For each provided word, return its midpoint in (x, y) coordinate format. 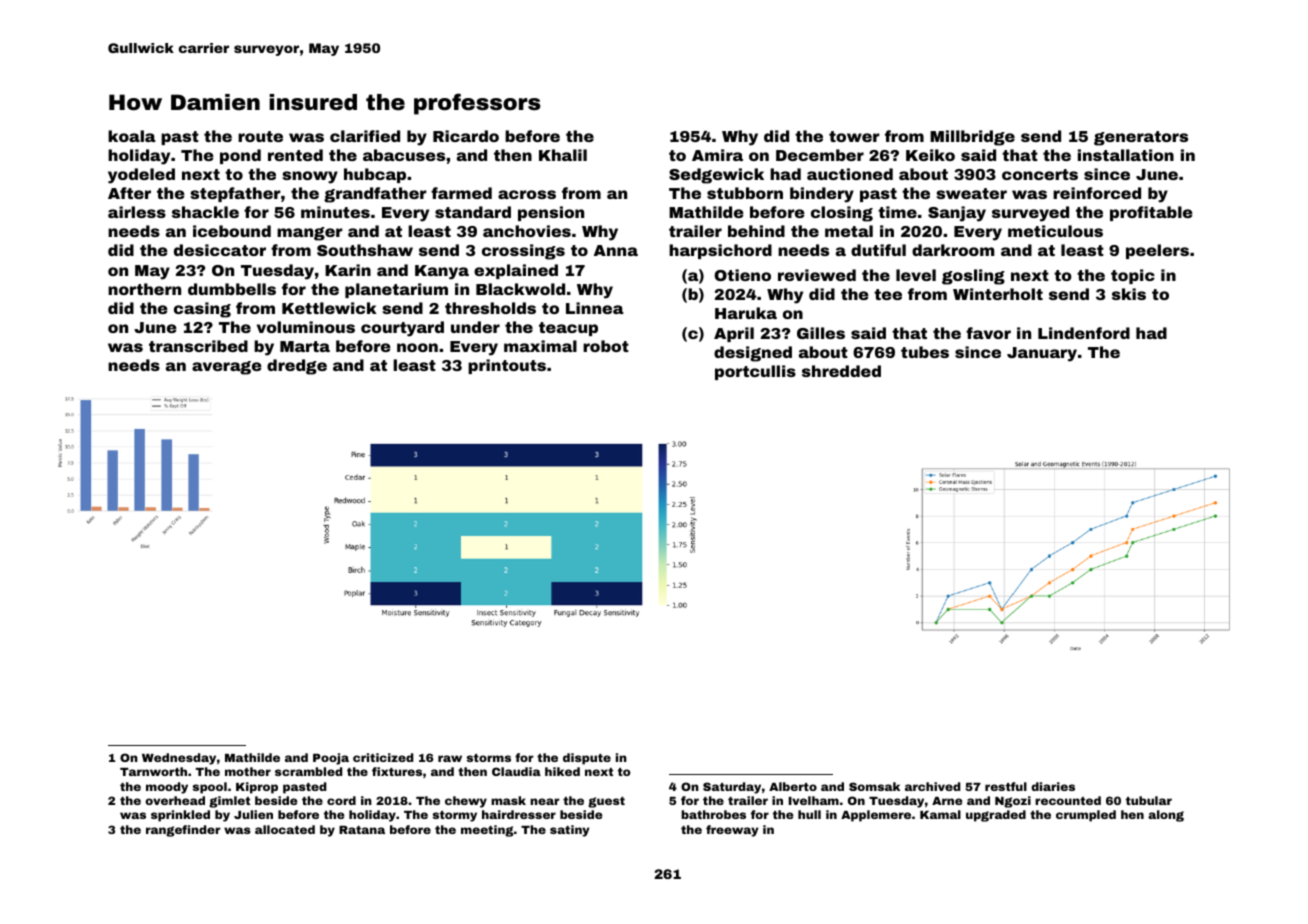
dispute (587, 759)
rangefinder (183, 831)
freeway (732, 831)
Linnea (595, 308)
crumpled (1086, 816)
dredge (297, 367)
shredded (841, 371)
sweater (971, 193)
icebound (232, 231)
